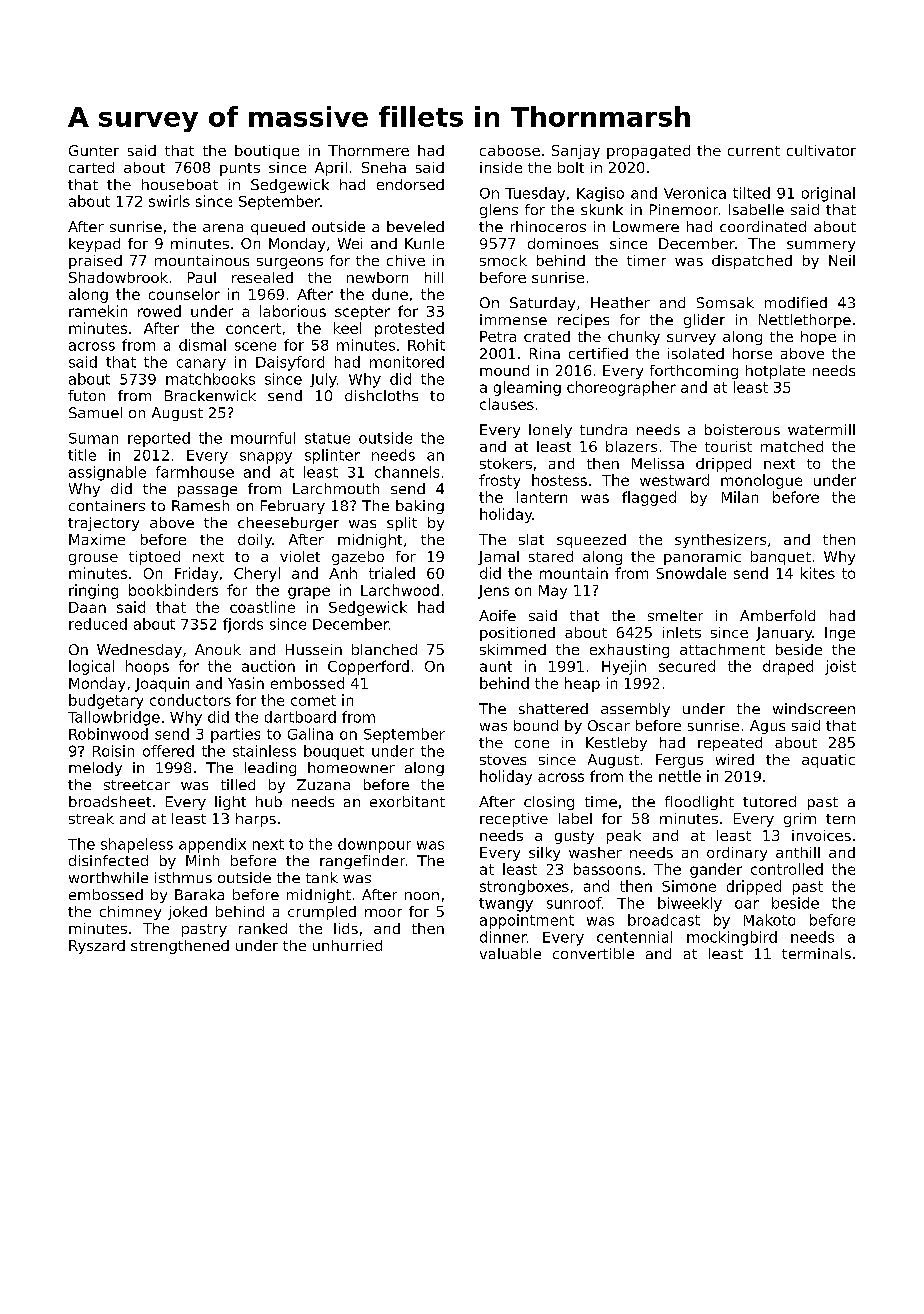  Describe the element at coordinates (183, 877) in the document. I see `isthmus` at that location.
